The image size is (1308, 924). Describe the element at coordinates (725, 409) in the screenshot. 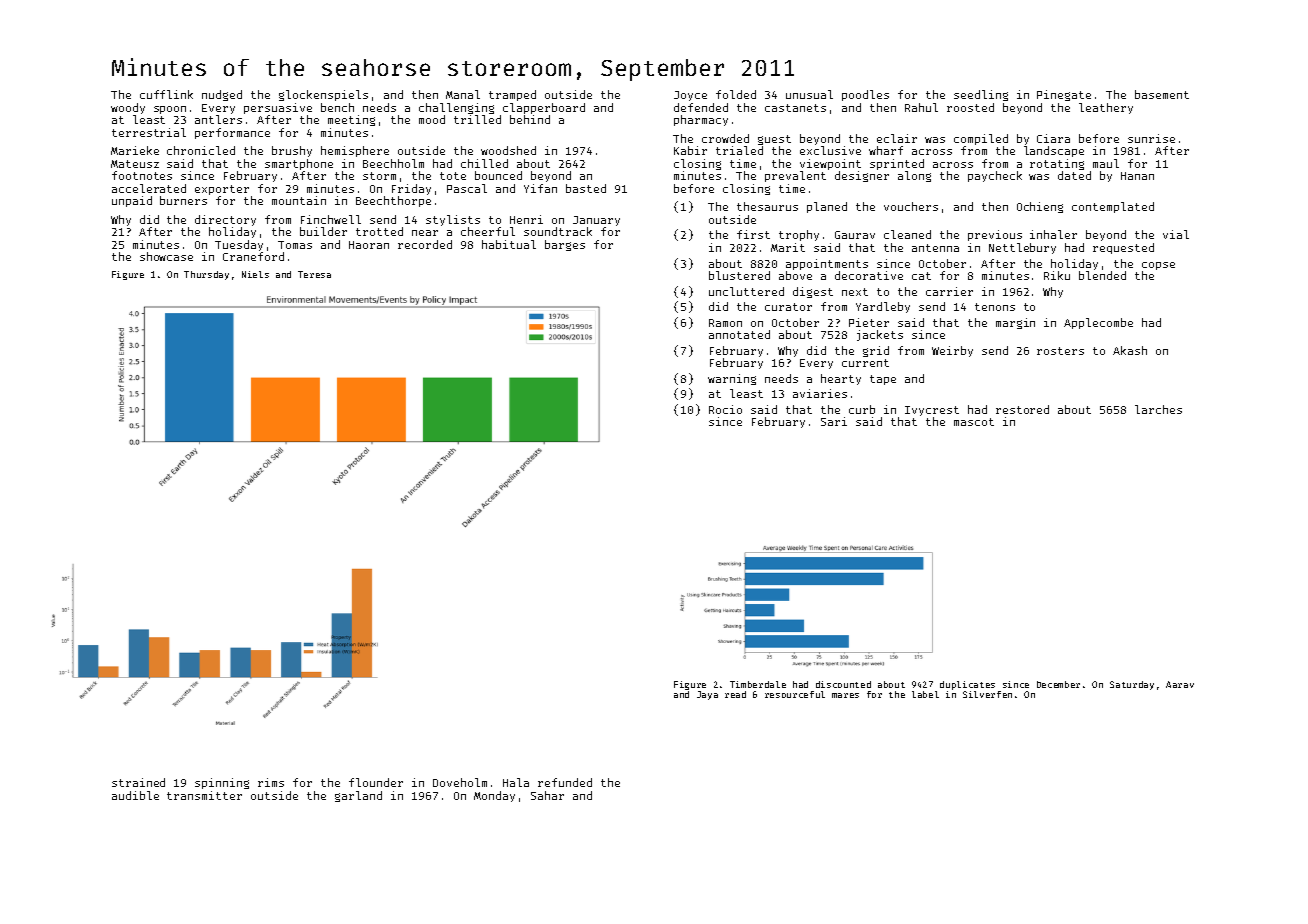

I see `Rocio` at that location.
